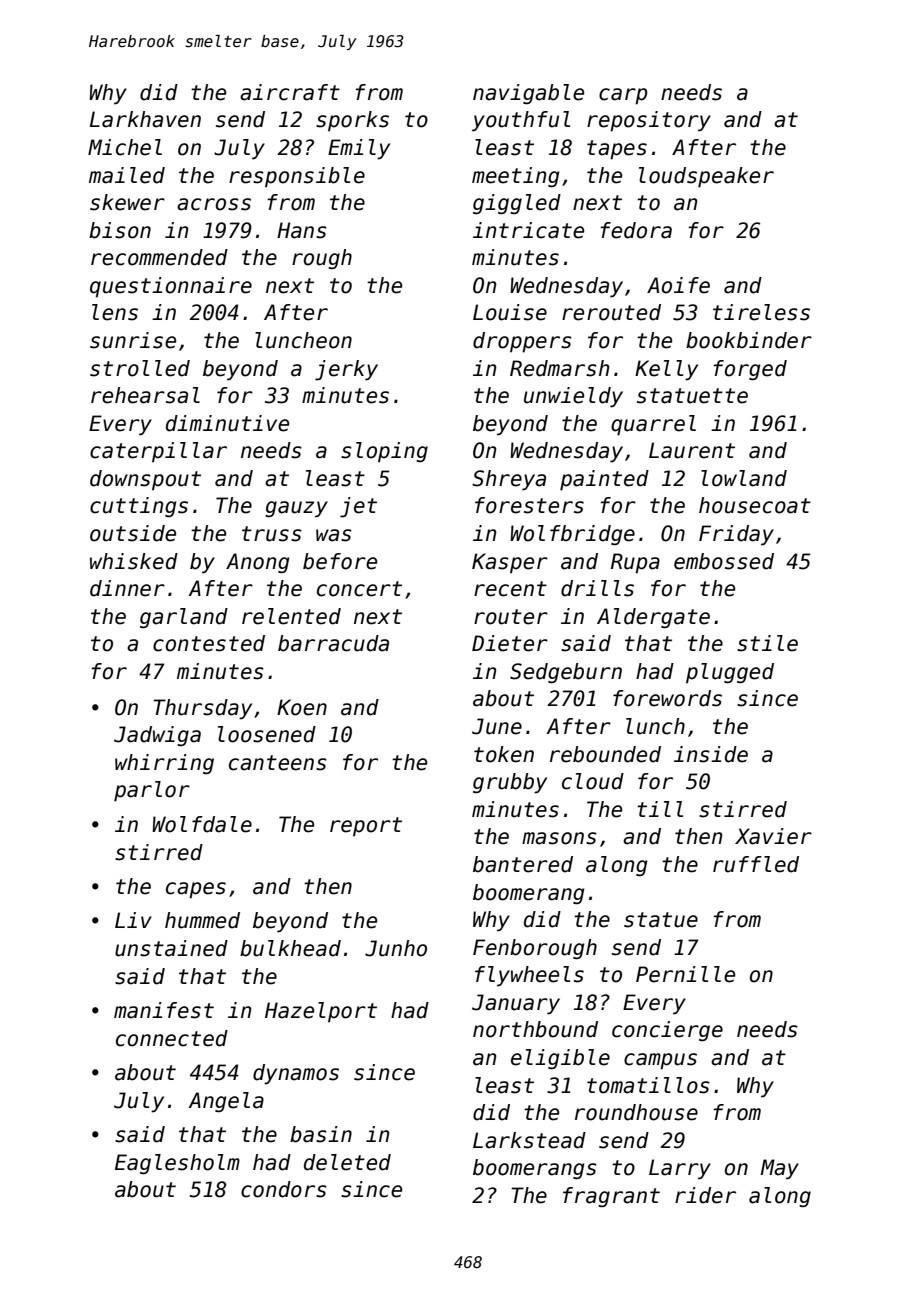 The image size is (908, 1316). What do you see at coordinates (529, 1140) in the document?
I see `Larkstead` at bounding box center [529, 1140].
